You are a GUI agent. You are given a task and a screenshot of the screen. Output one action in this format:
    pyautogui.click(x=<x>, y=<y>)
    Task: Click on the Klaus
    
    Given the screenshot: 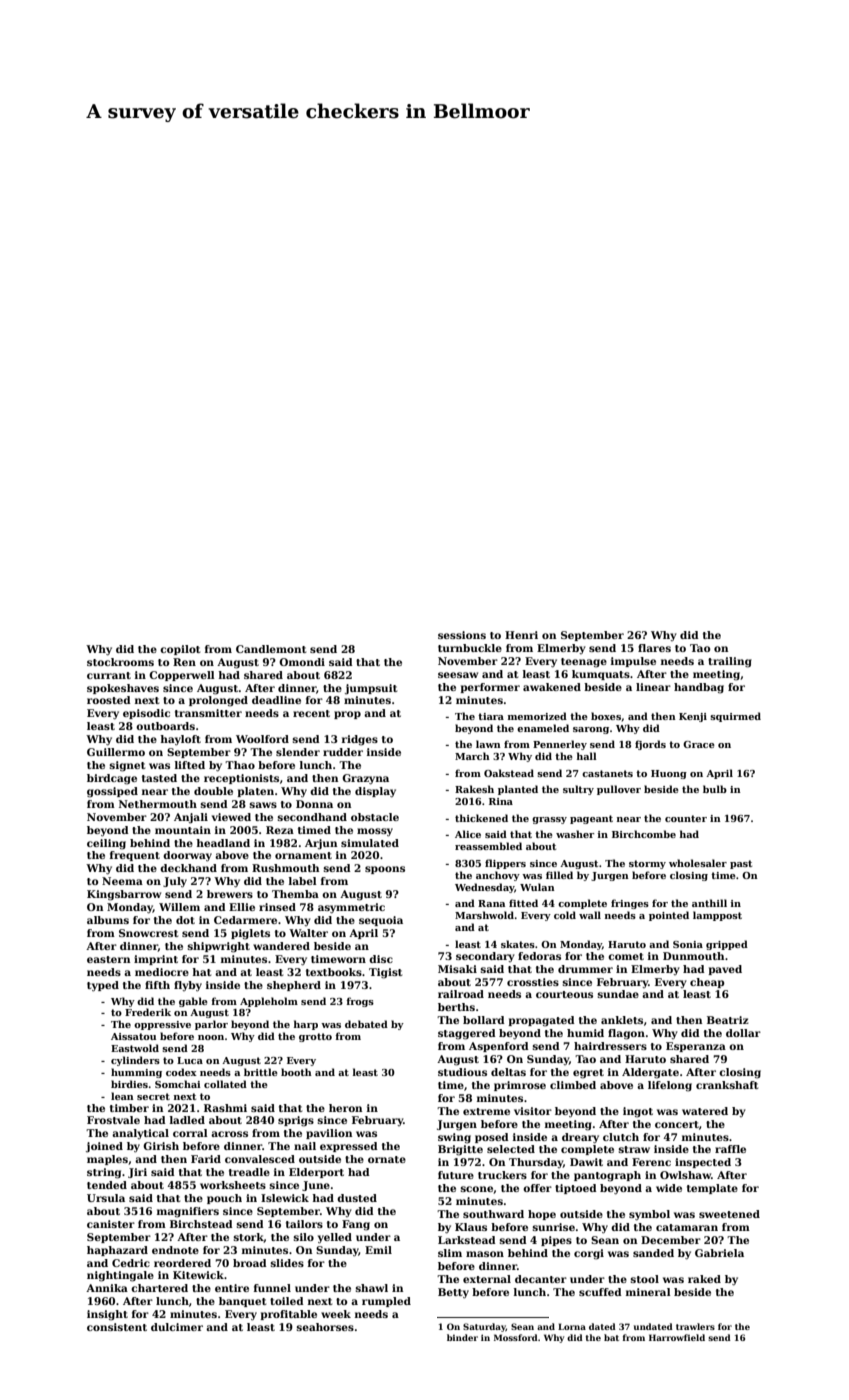 What is the action you would take?
    pyautogui.click(x=471, y=1227)
